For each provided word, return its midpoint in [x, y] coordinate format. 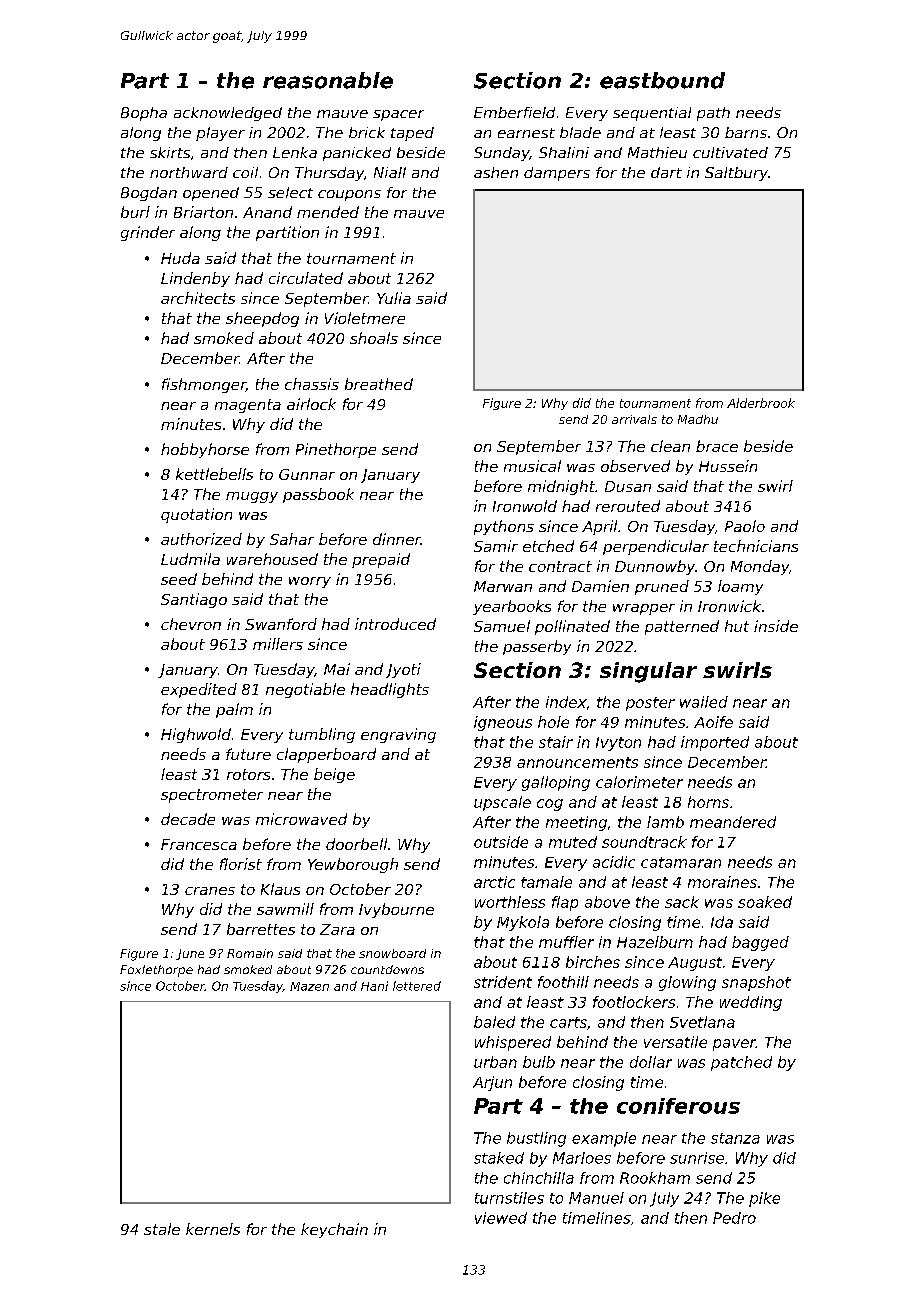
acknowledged [228, 114]
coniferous [678, 1106]
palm [234, 710]
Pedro [734, 1218]
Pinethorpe [336, 450]
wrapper [644, 609]
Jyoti [403, 670]
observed [635, 466]
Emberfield [514, 112]
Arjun [492, 1083]
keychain [334, 1230]
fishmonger [204, 385]
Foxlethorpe [156, 971]
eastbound [662, 80]
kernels [213, 1229]
